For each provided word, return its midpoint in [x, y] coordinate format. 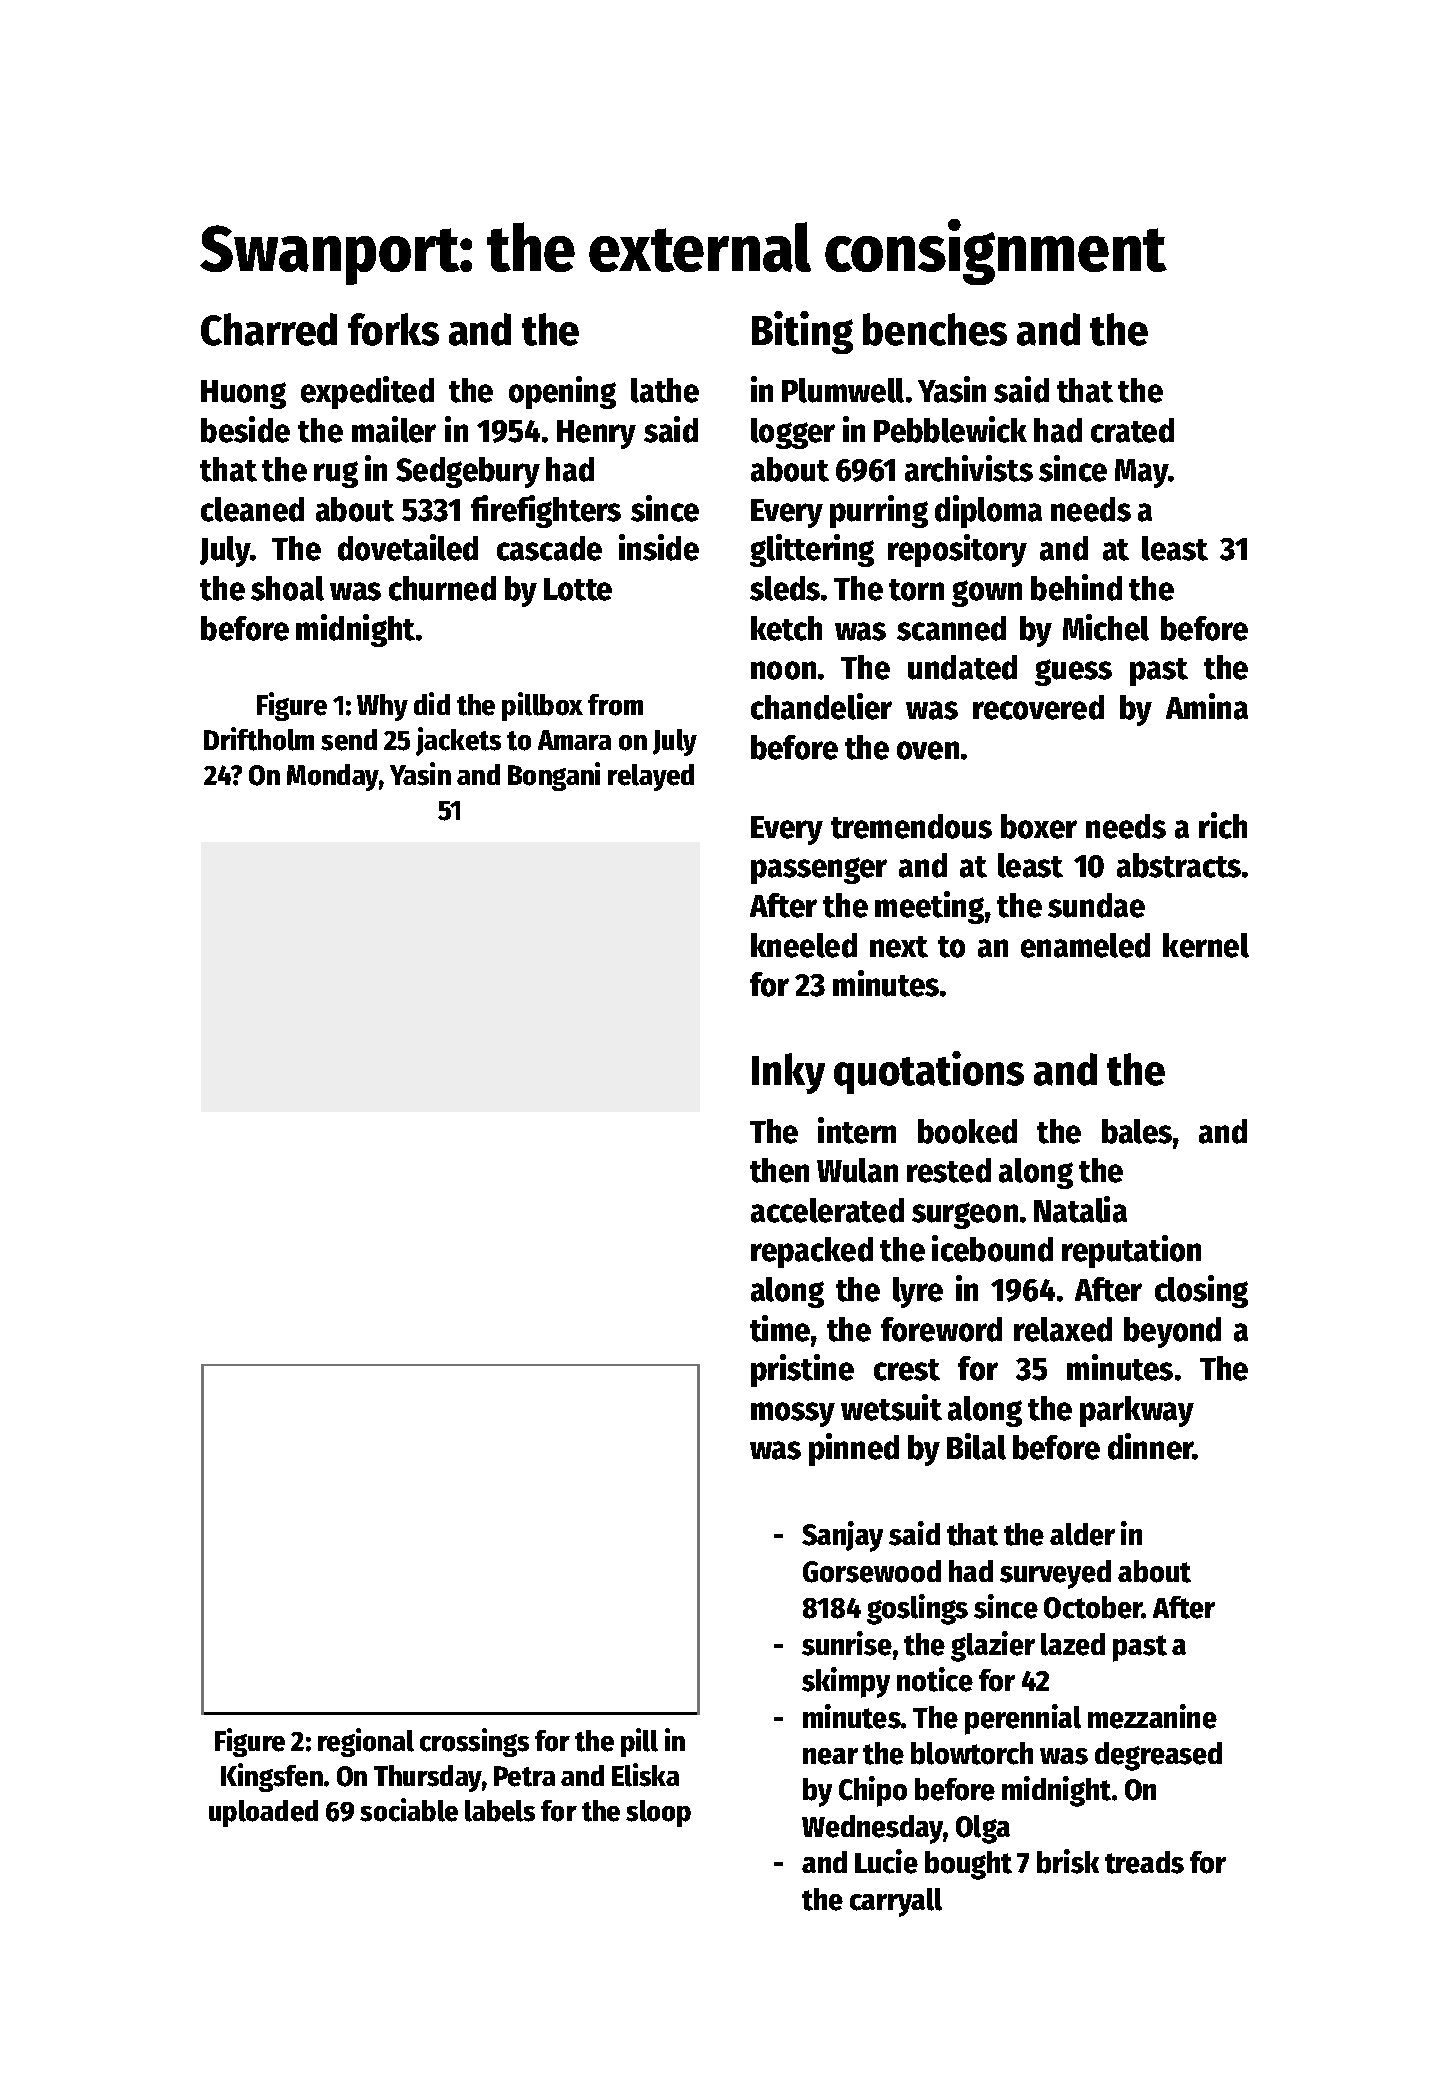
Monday [333, 777]
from [615, 705]
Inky [788, 1073]
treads [1144, 1862]
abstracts [1179, 865]
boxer [1039, 826]
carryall [896, 1902]
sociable [409, 1810]
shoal [287, 588]
